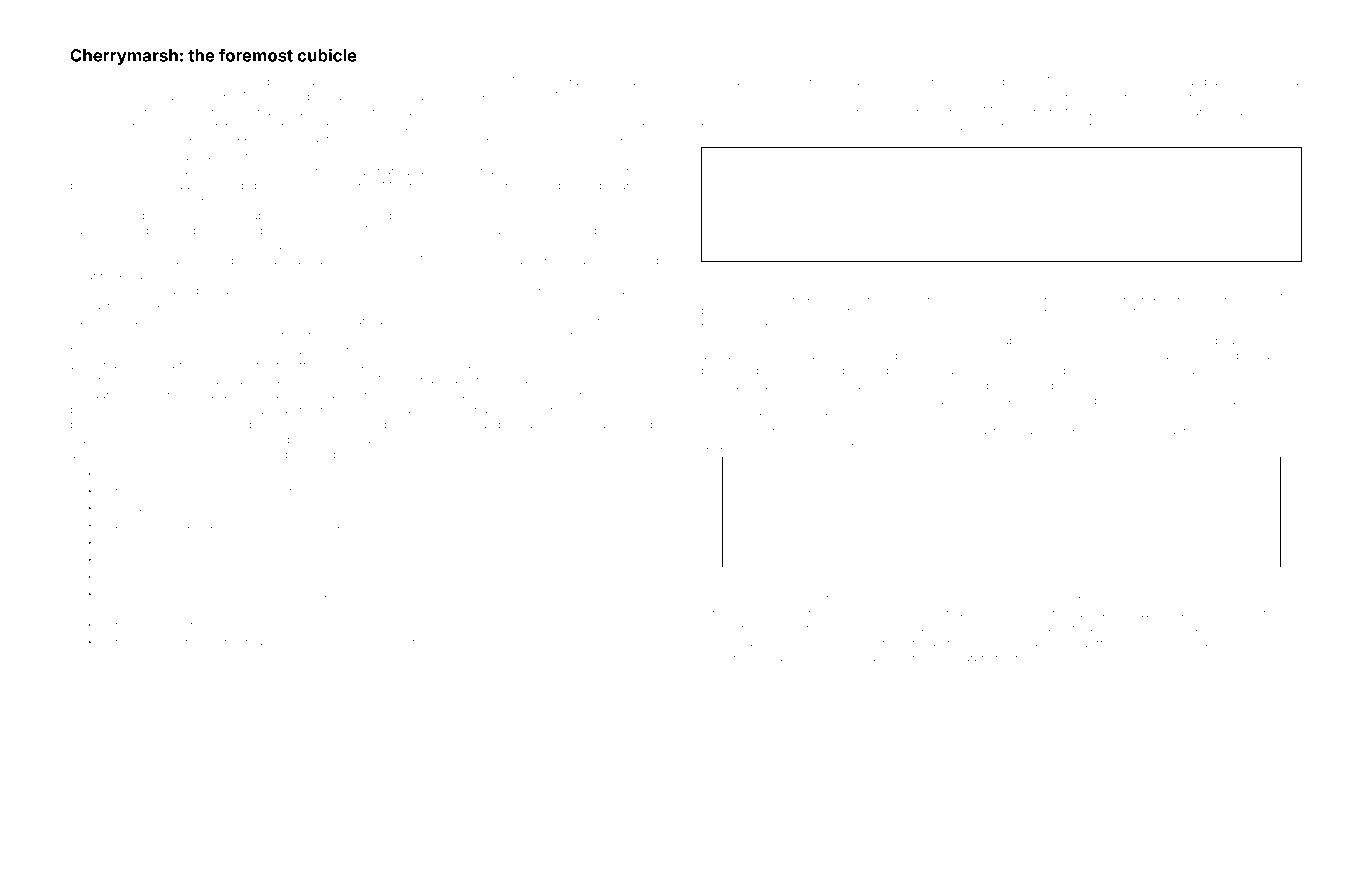 This page has width=1372, height=887. I want to click on empty, so click(357, 492).
